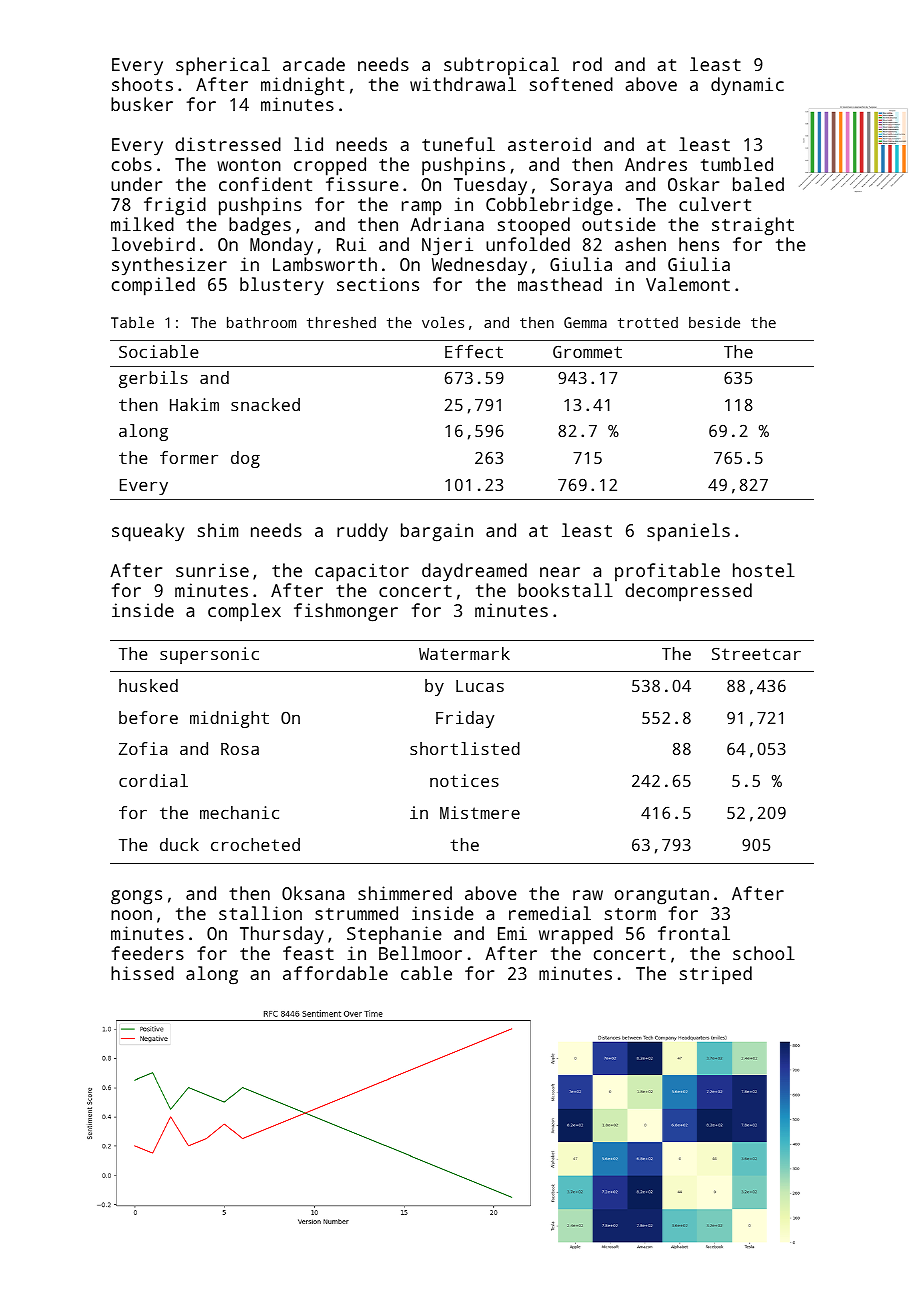 The height and width of the screenshot is (1308, 924). What do you see at coordinates (656, 164) in the screenshot?
I see `Andres` at bounding box center [656, 164].
